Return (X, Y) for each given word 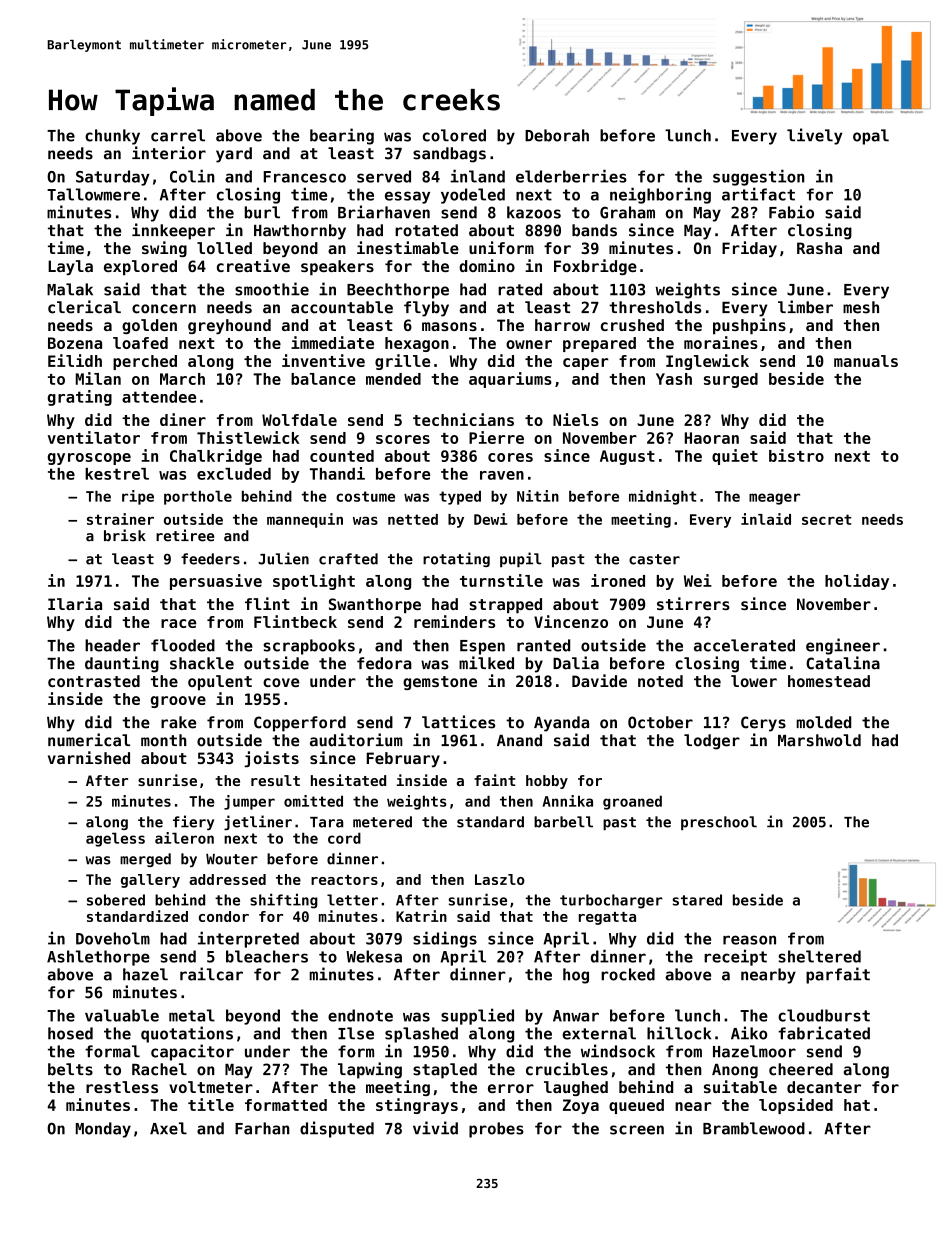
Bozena (75, 343)
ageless (115, 839)
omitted (313, 801)
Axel (168, 1128)
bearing (342, 136)
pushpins (749, 326)
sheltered (819, 956)
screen (637, 1130)
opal (871, 137)
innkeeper (173, 231)
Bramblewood (754, 1128)
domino (487, 265)
